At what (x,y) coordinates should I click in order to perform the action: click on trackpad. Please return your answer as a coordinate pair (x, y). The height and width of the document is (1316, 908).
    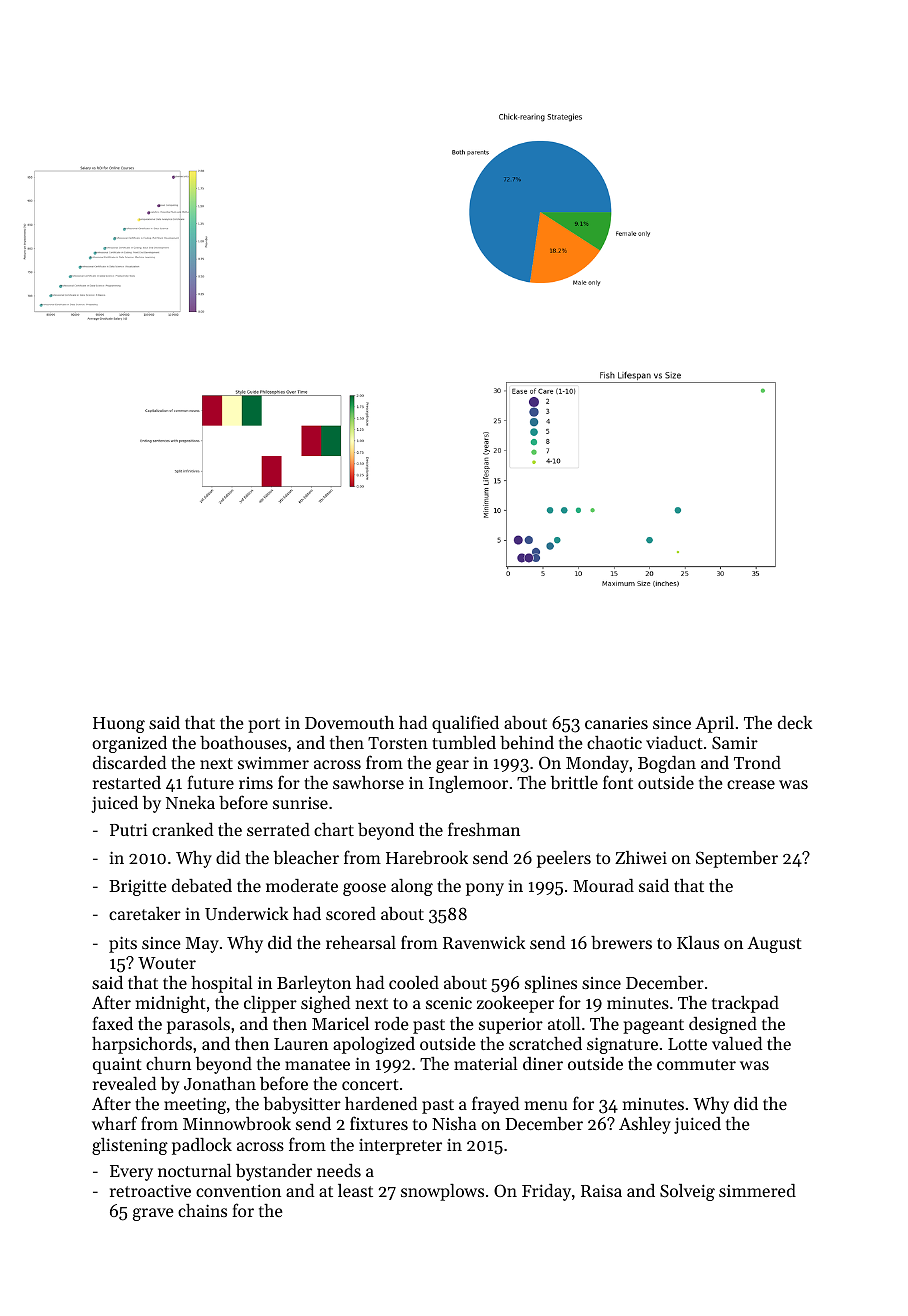
    Looking at the image, I should click on (745, 1004).
